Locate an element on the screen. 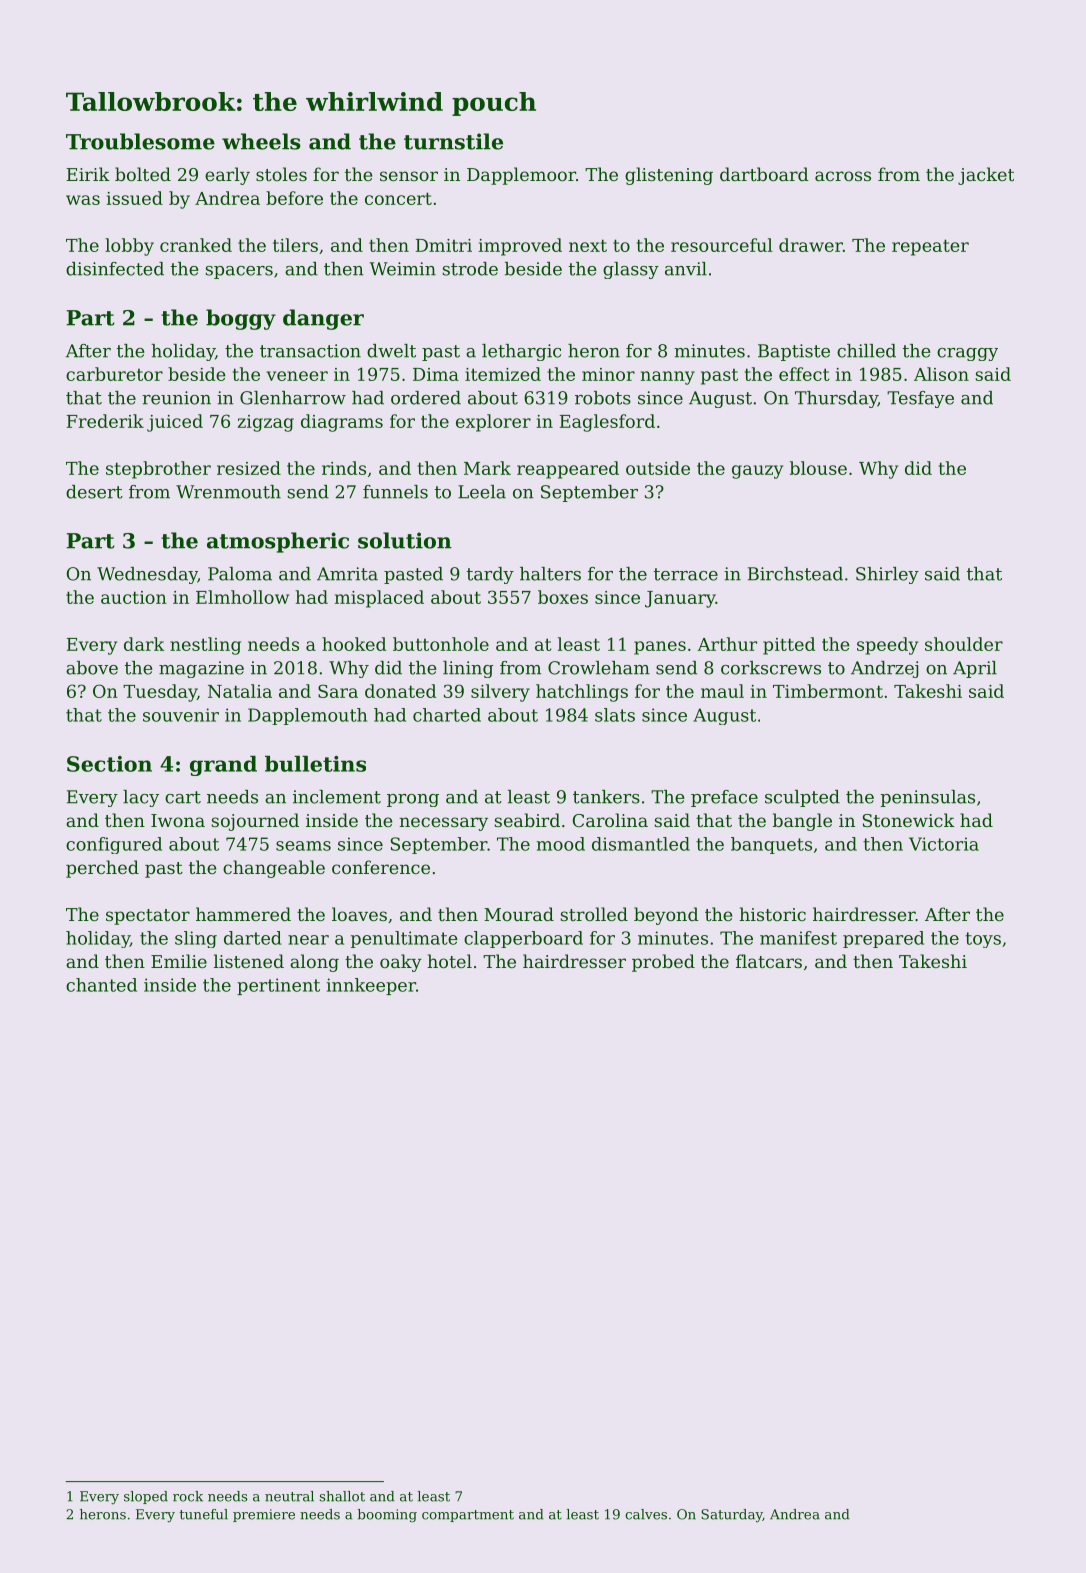 The height and width of the screenshot is (1573, 1086). booming is located at coordinates (387, 1515).
